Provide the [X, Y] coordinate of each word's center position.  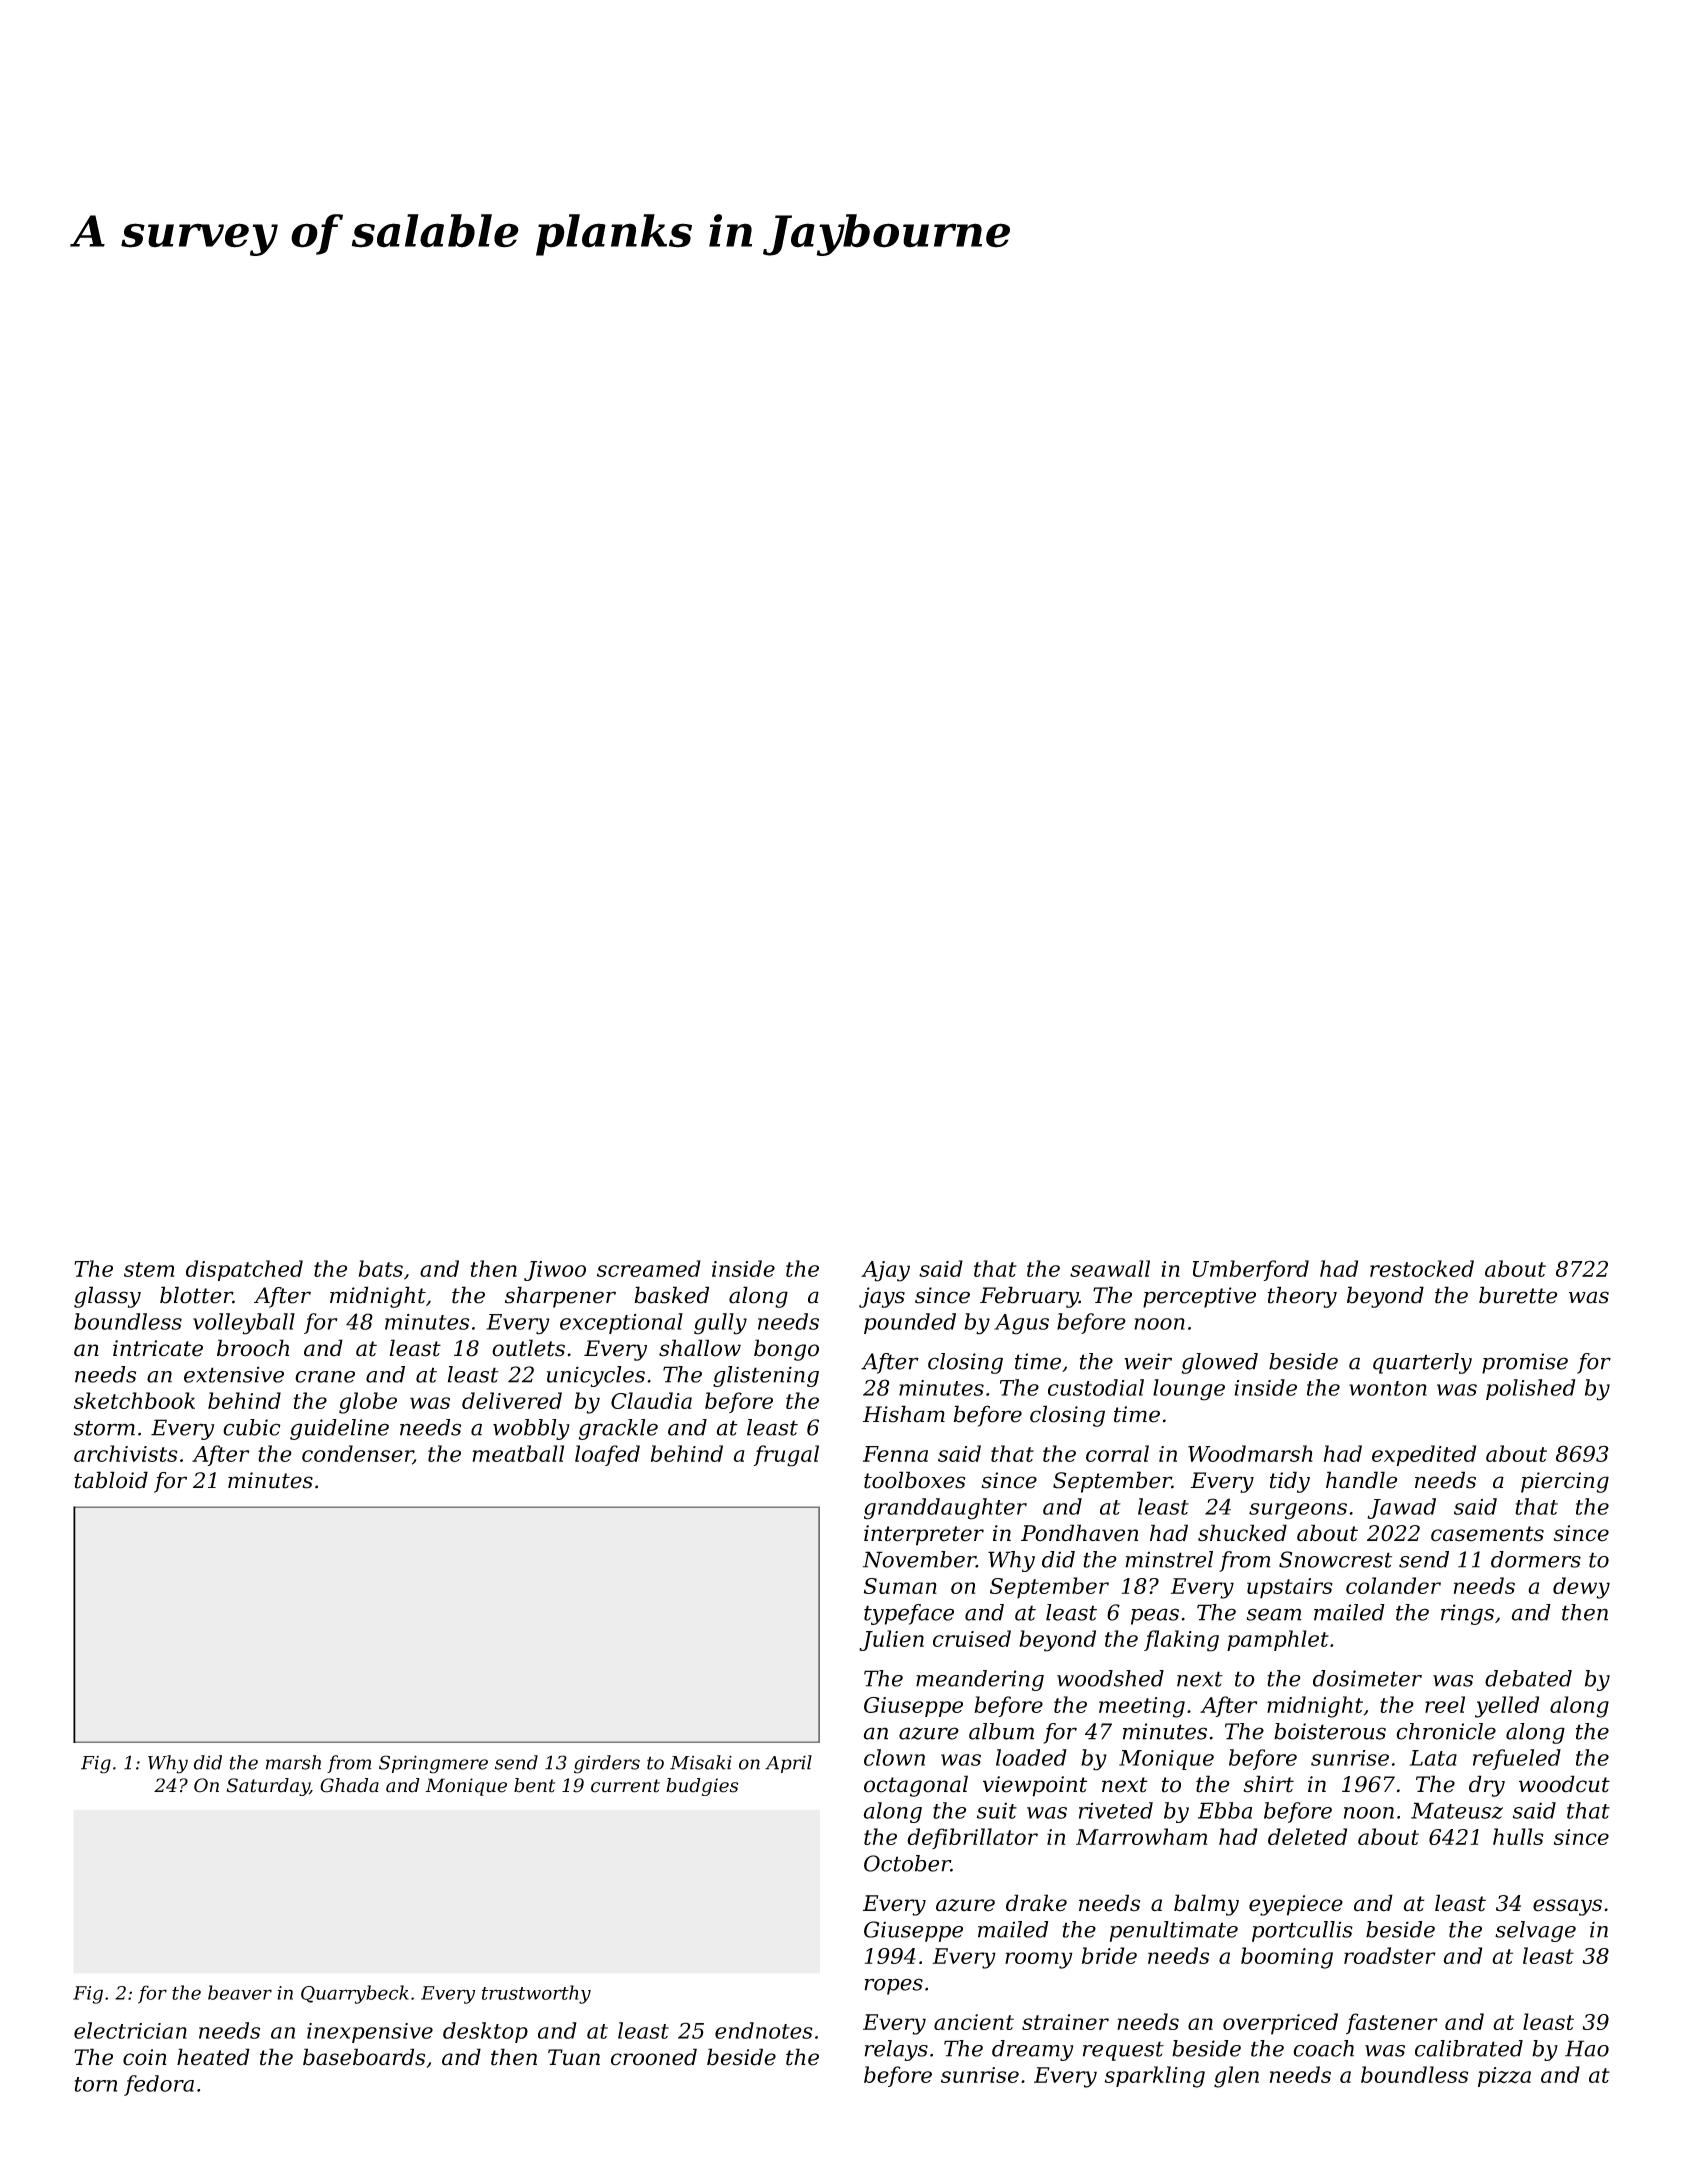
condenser [357, 1454]
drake [1036, 1903]
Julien [891, 1640]
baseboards [364, 2057]
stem [149, 1269]
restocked [1422, 1268]
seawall [1110, 1268]
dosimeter [1367, 1678]
